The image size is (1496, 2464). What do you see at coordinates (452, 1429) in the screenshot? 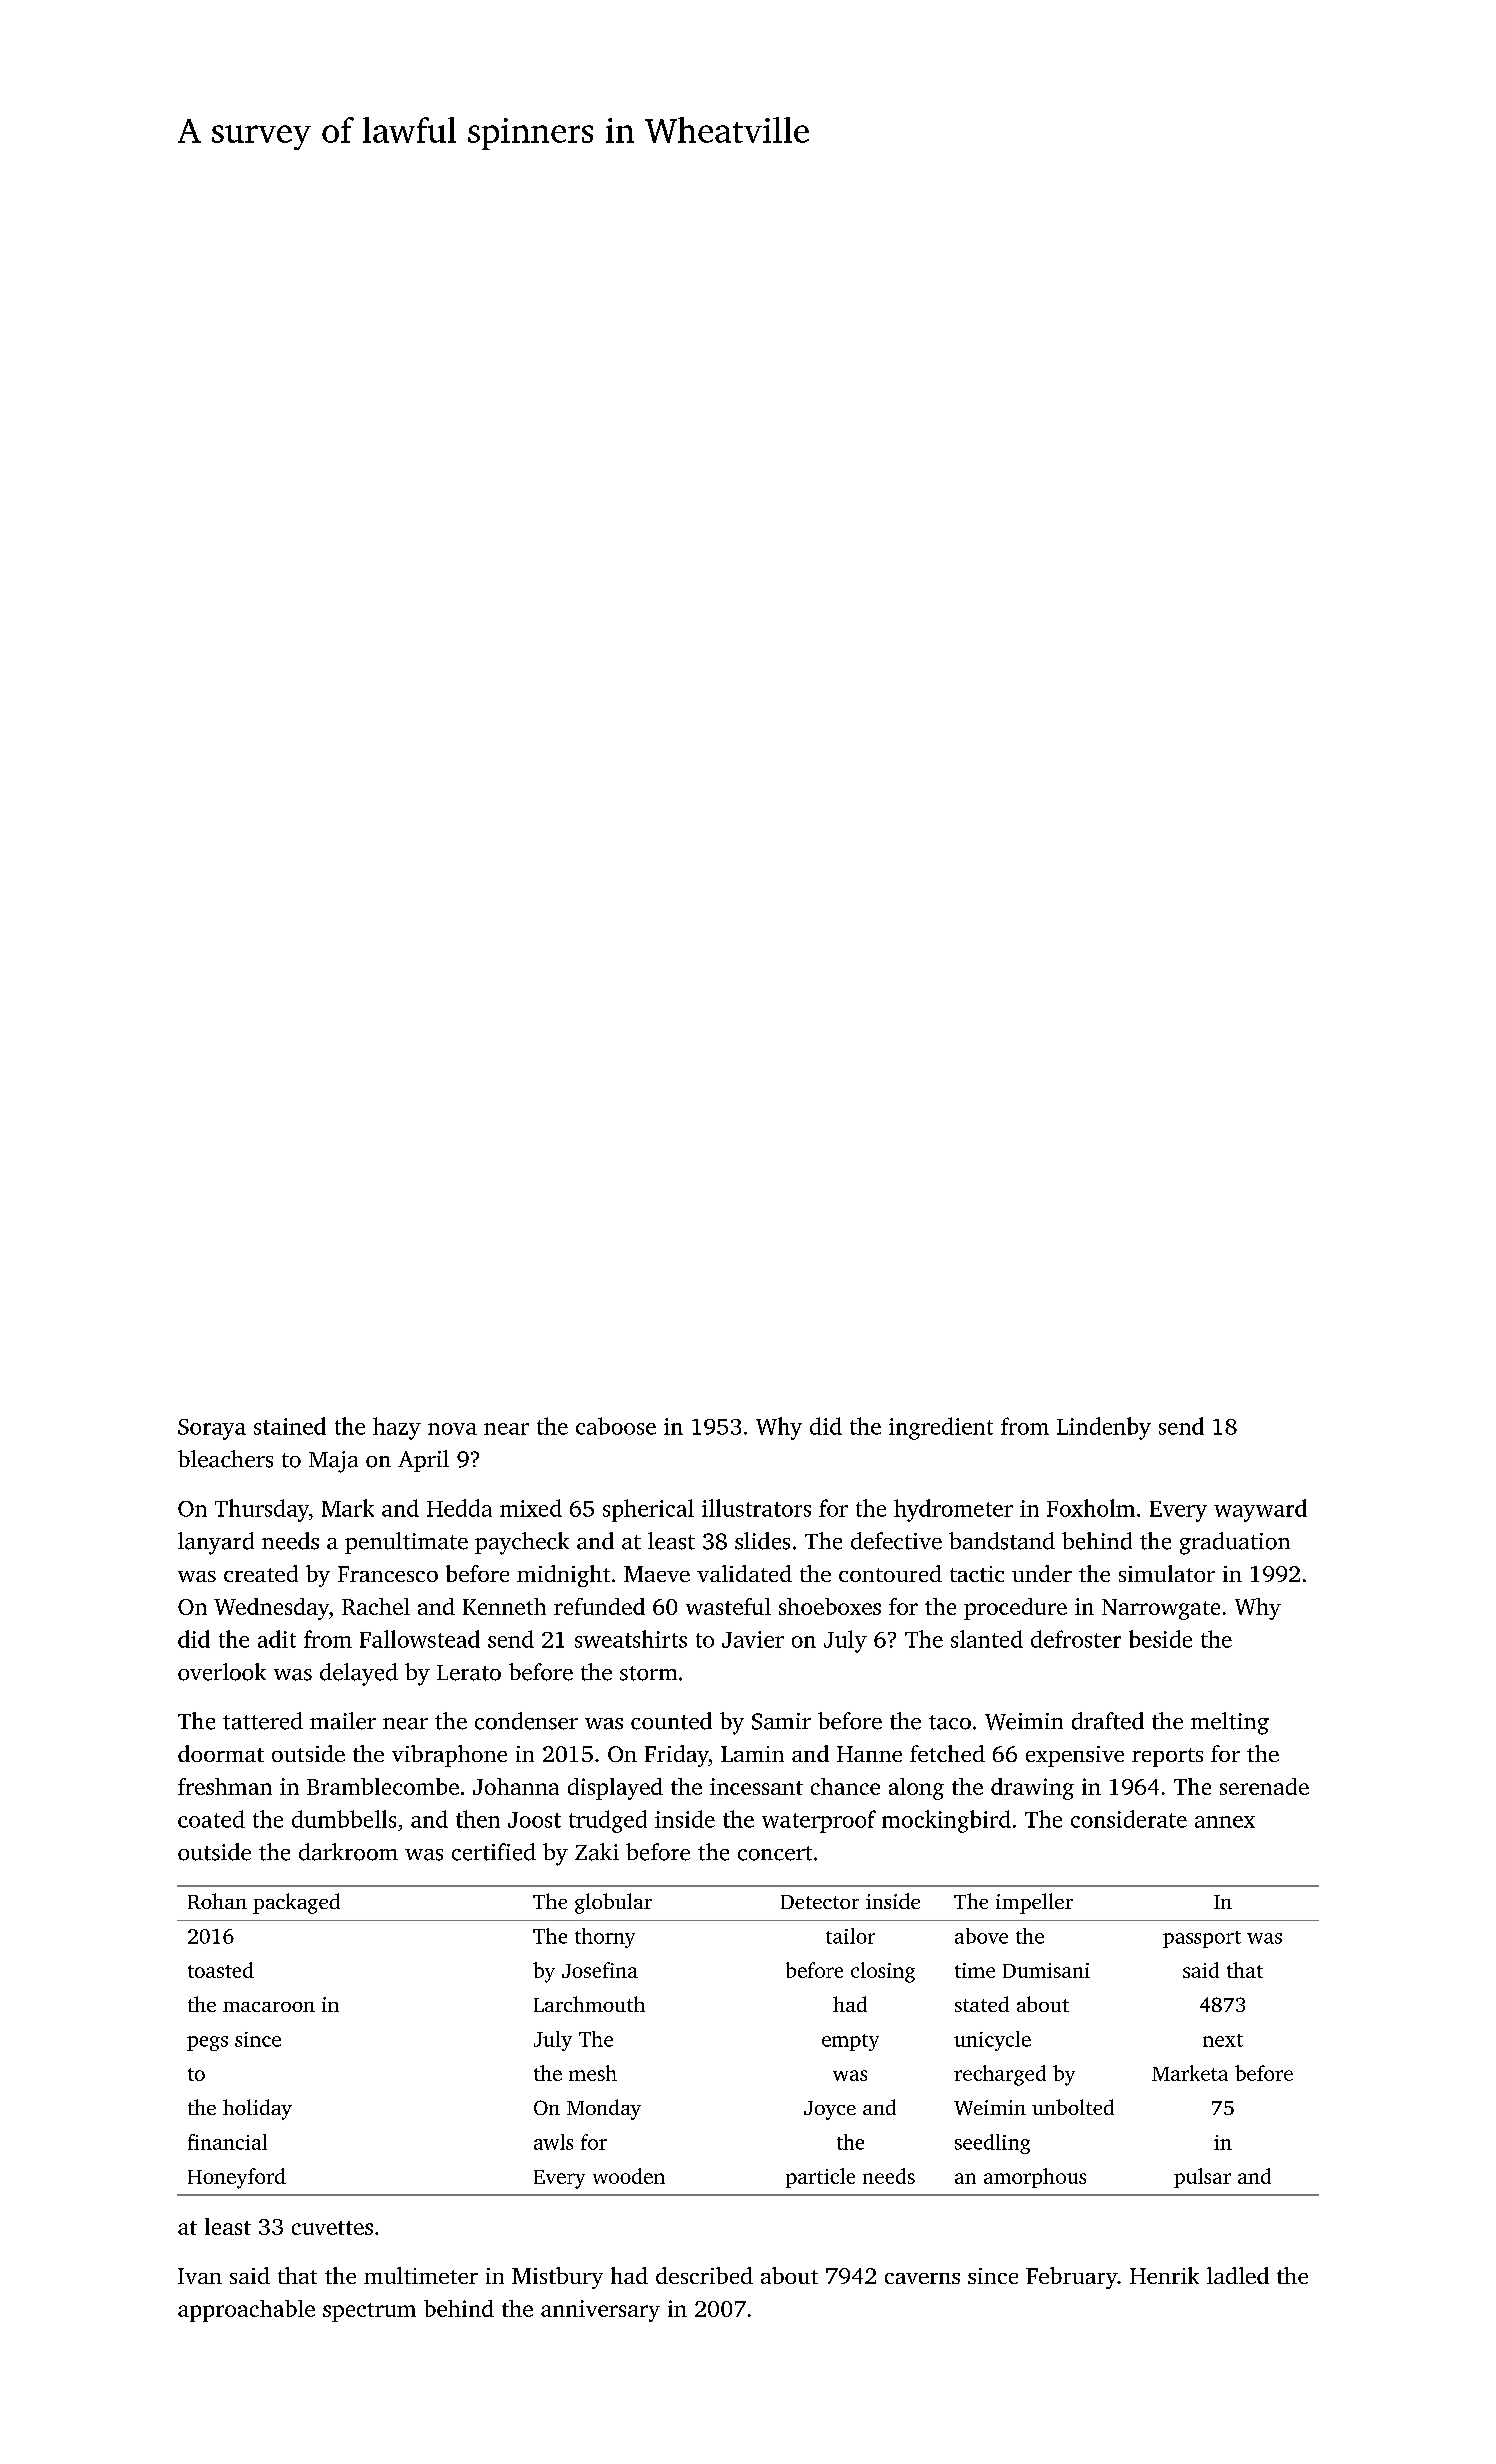
I see `nova` at bounding box center [452, 1429].
